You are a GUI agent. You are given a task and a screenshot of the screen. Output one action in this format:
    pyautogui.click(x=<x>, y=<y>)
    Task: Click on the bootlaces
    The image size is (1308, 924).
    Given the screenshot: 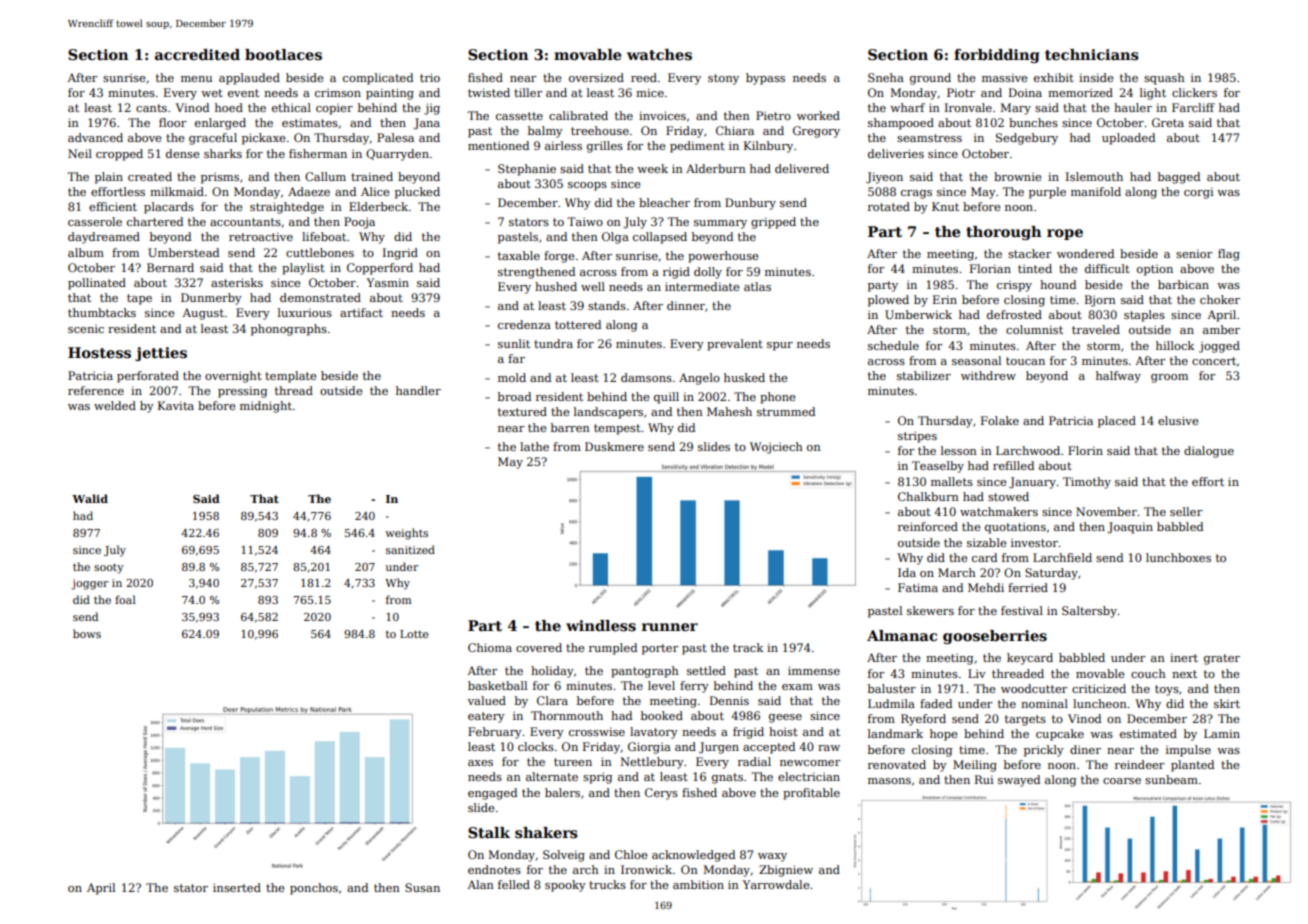 What is the action you would take?
    pyautogui.click(x=283, y=54)
